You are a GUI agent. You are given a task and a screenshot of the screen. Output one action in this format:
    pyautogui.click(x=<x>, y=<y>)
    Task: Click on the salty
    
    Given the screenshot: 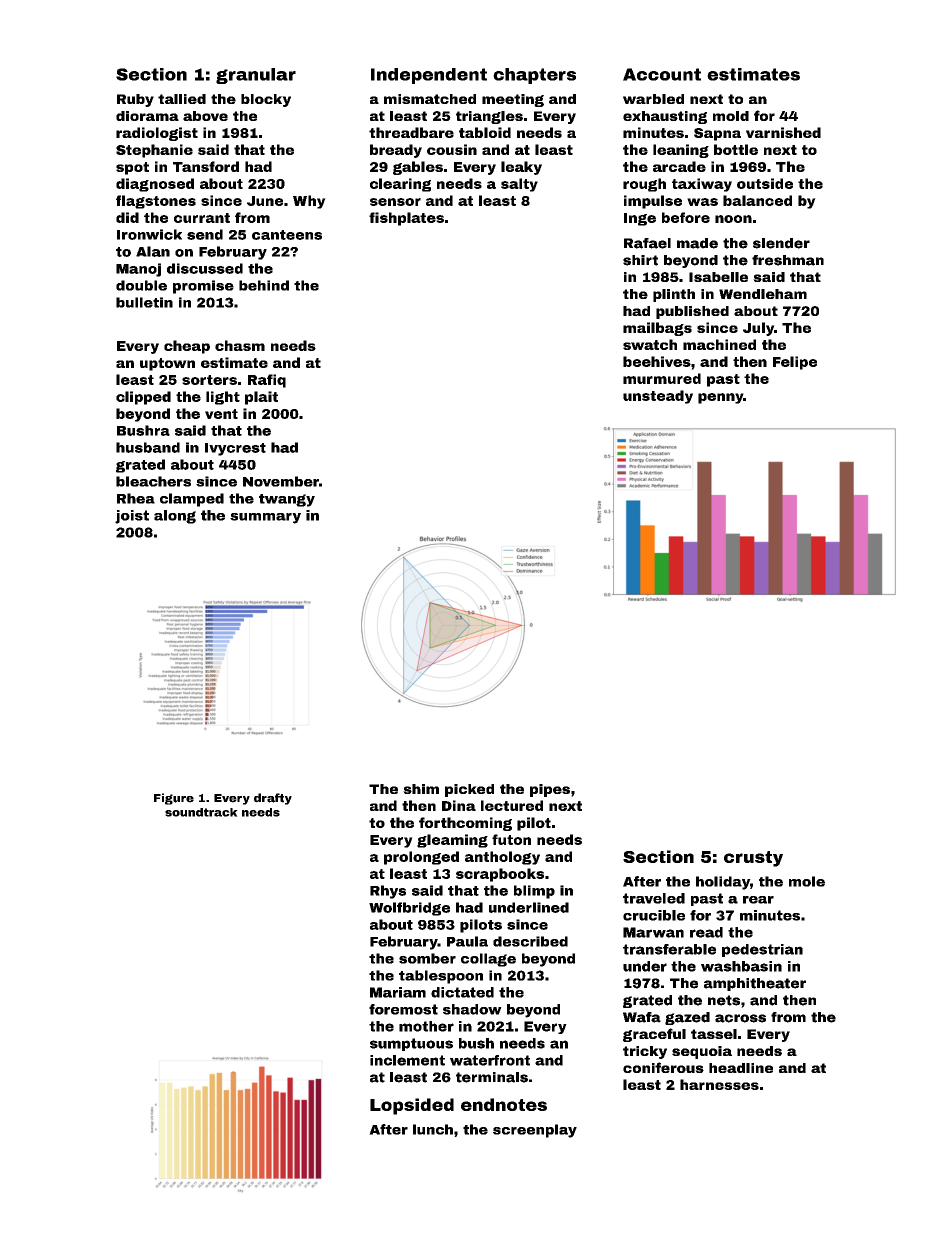 What is the action you would take?
    pyautogui.click(x=519, y=185)
